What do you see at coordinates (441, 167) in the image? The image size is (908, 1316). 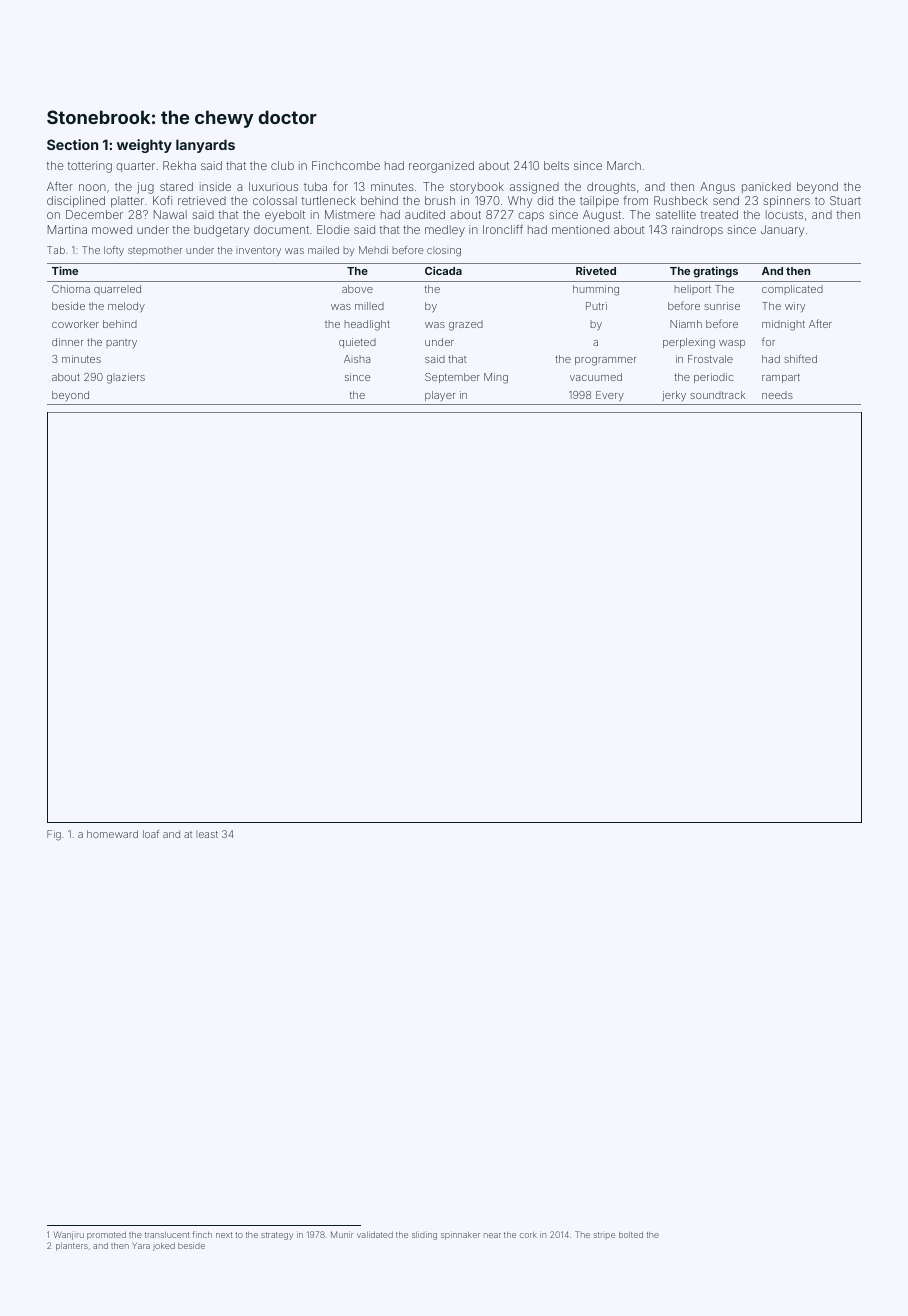 I see `reorganized` at bounding box center [441, 167].
